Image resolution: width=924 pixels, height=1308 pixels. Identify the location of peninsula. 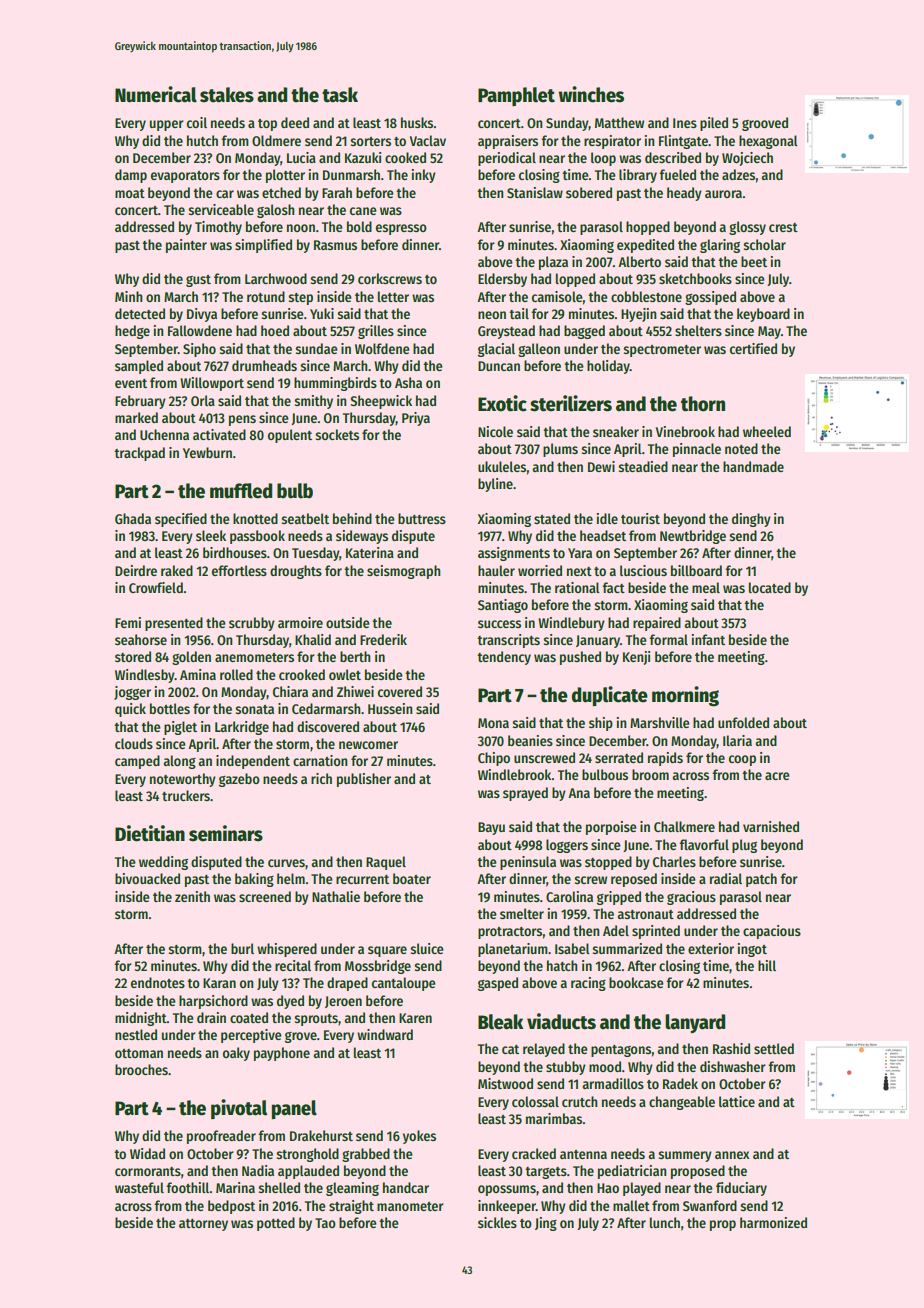
(528, 863).
